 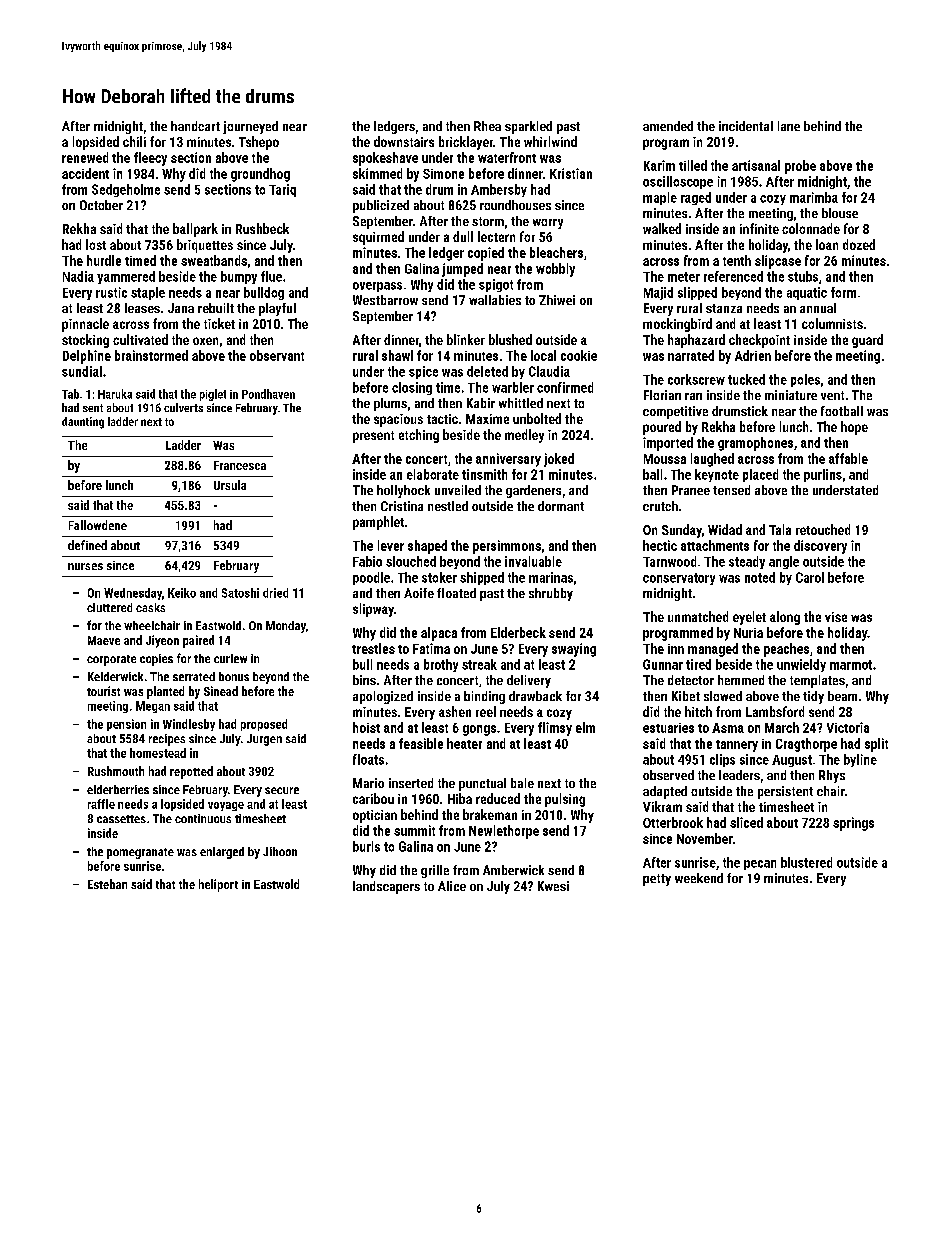 I want to click on Esteban, so click(x=107, y=884).
